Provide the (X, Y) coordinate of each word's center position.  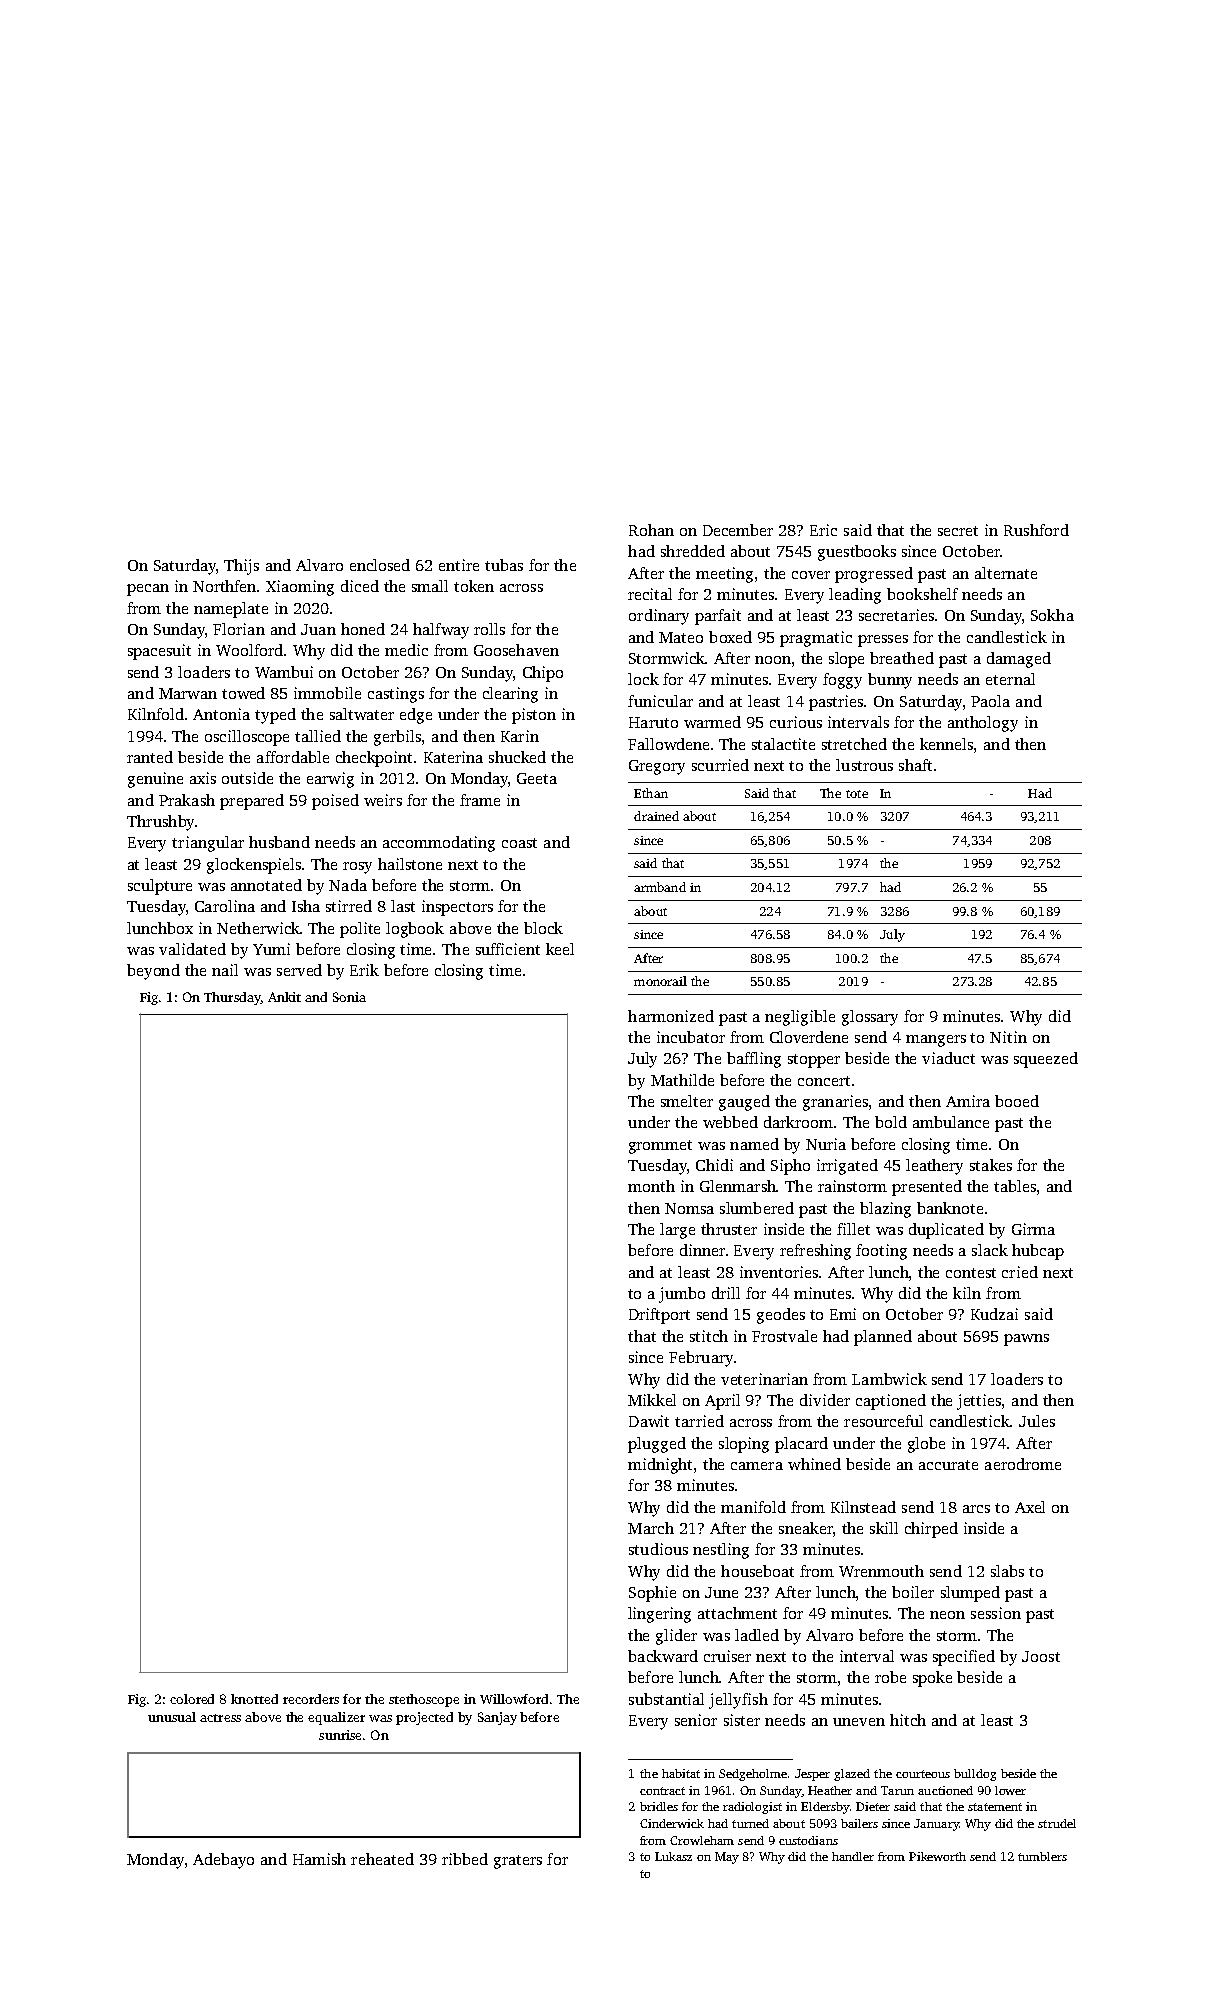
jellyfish (738, 1701)
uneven (859, 1722)
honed (363, 629)
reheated (382, 1859)
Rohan (651, 530)
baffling (754, 1060)
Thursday (232, 998)
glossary (870, 1018)
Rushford (1036, 530)
